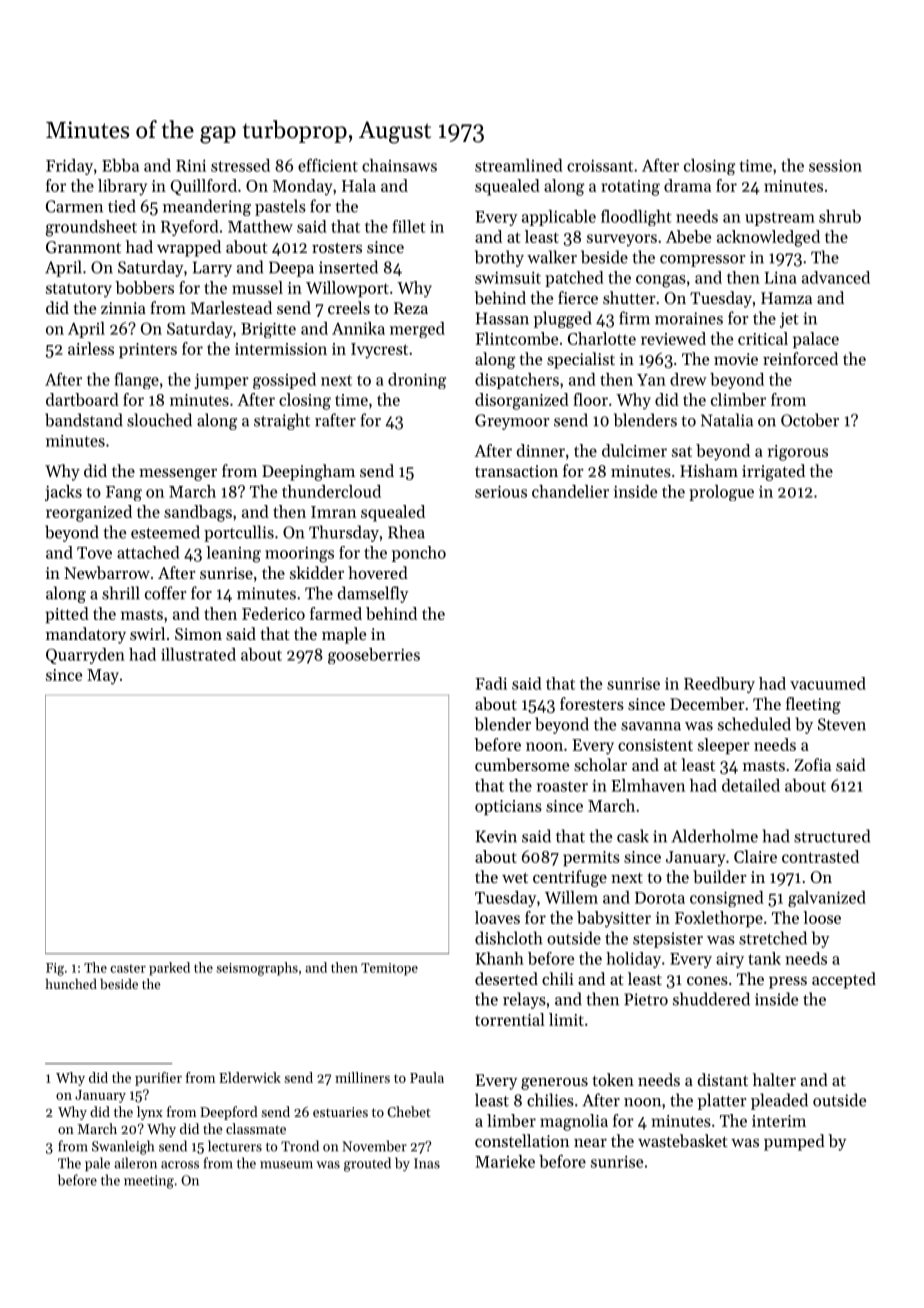 The height and width of the screenshot is (1308, 924). Describe the element at coordinates (719, 685) in the screenshot. I see `Reedbury` at that location.
